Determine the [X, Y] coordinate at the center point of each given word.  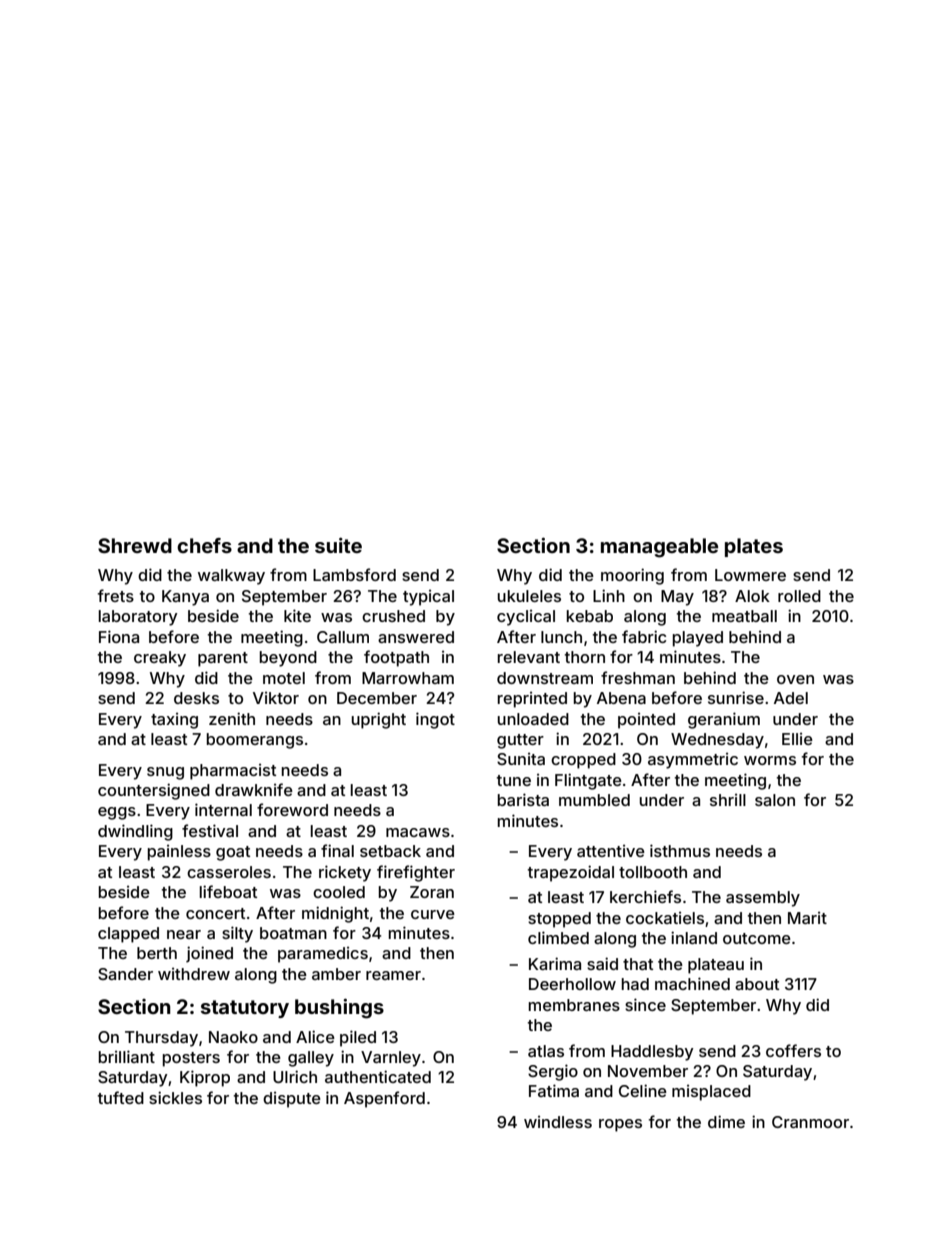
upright [379, 720]
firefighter [416, 873]
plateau [716, 966]
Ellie [797, 739]
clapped [128, 935]
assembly [763, 899]
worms [770, 760]
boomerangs [255, 741]
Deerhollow [572, 984]
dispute [292, 1100]
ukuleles [529, 596]
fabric [644, 636]
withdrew [194, 974]
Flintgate [588, 781]
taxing [174, 721]
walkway [231, 577]
